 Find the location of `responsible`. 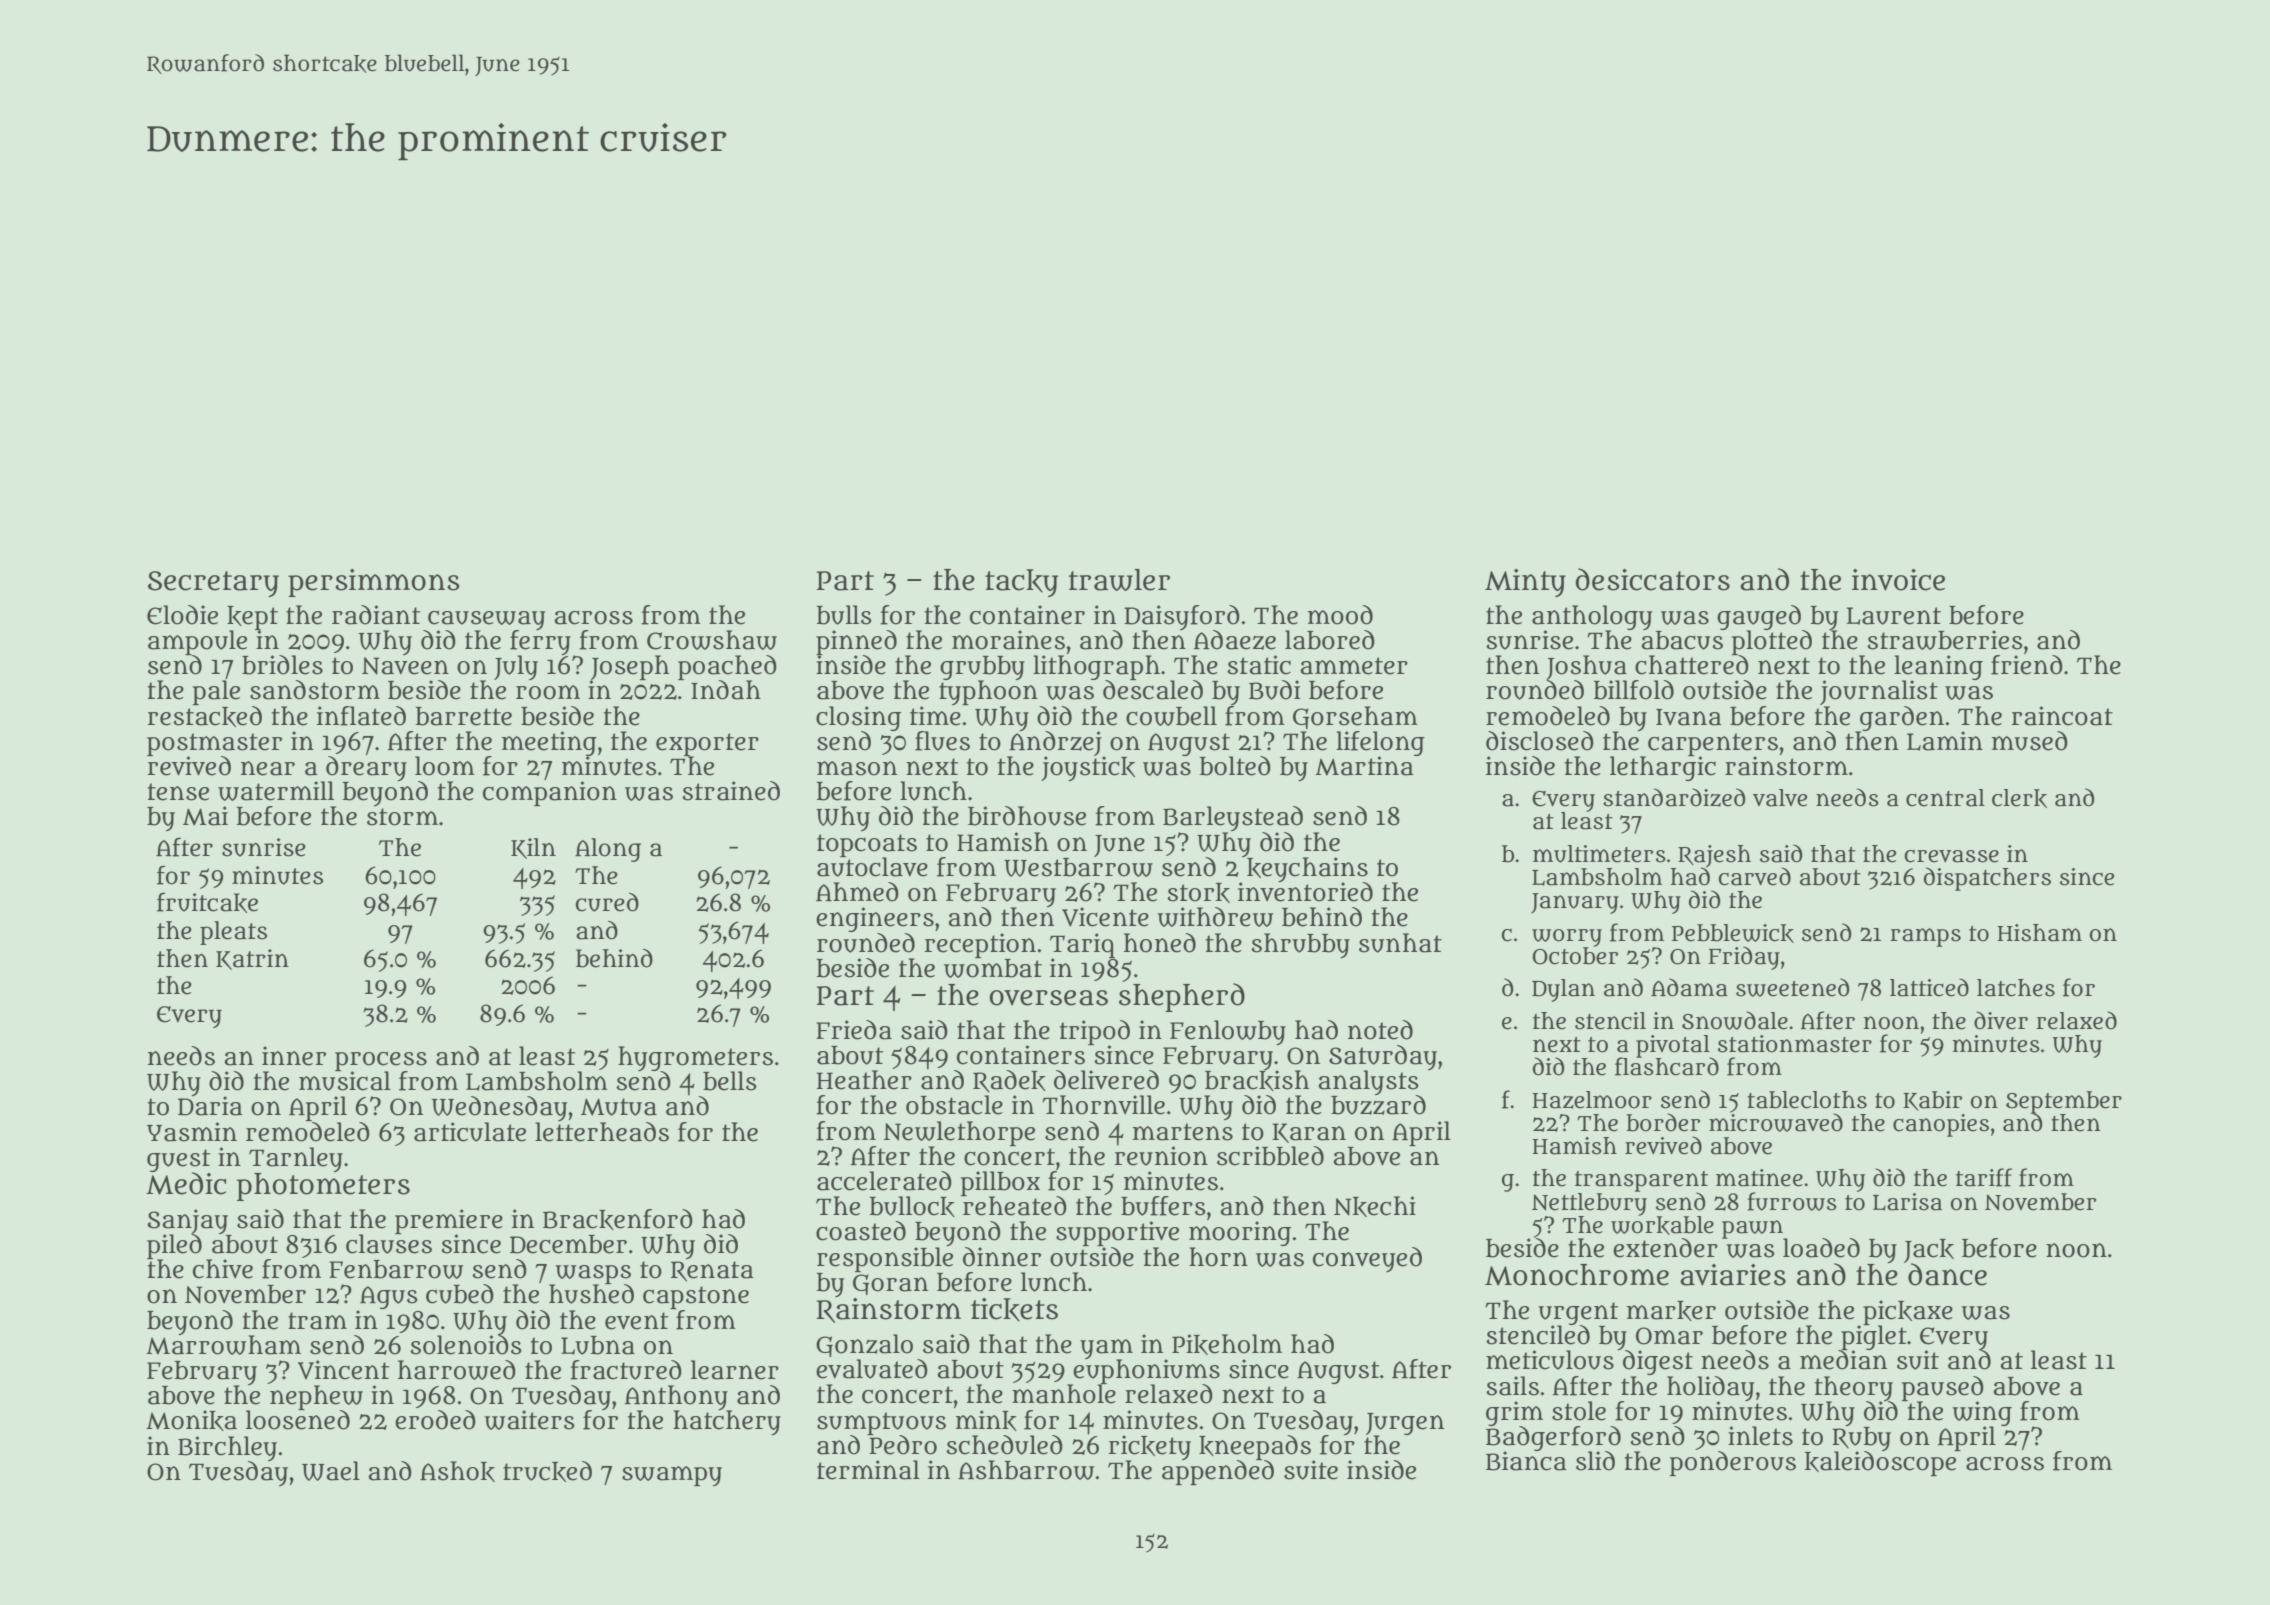

responsible is located at coordinates (885, 1259).
